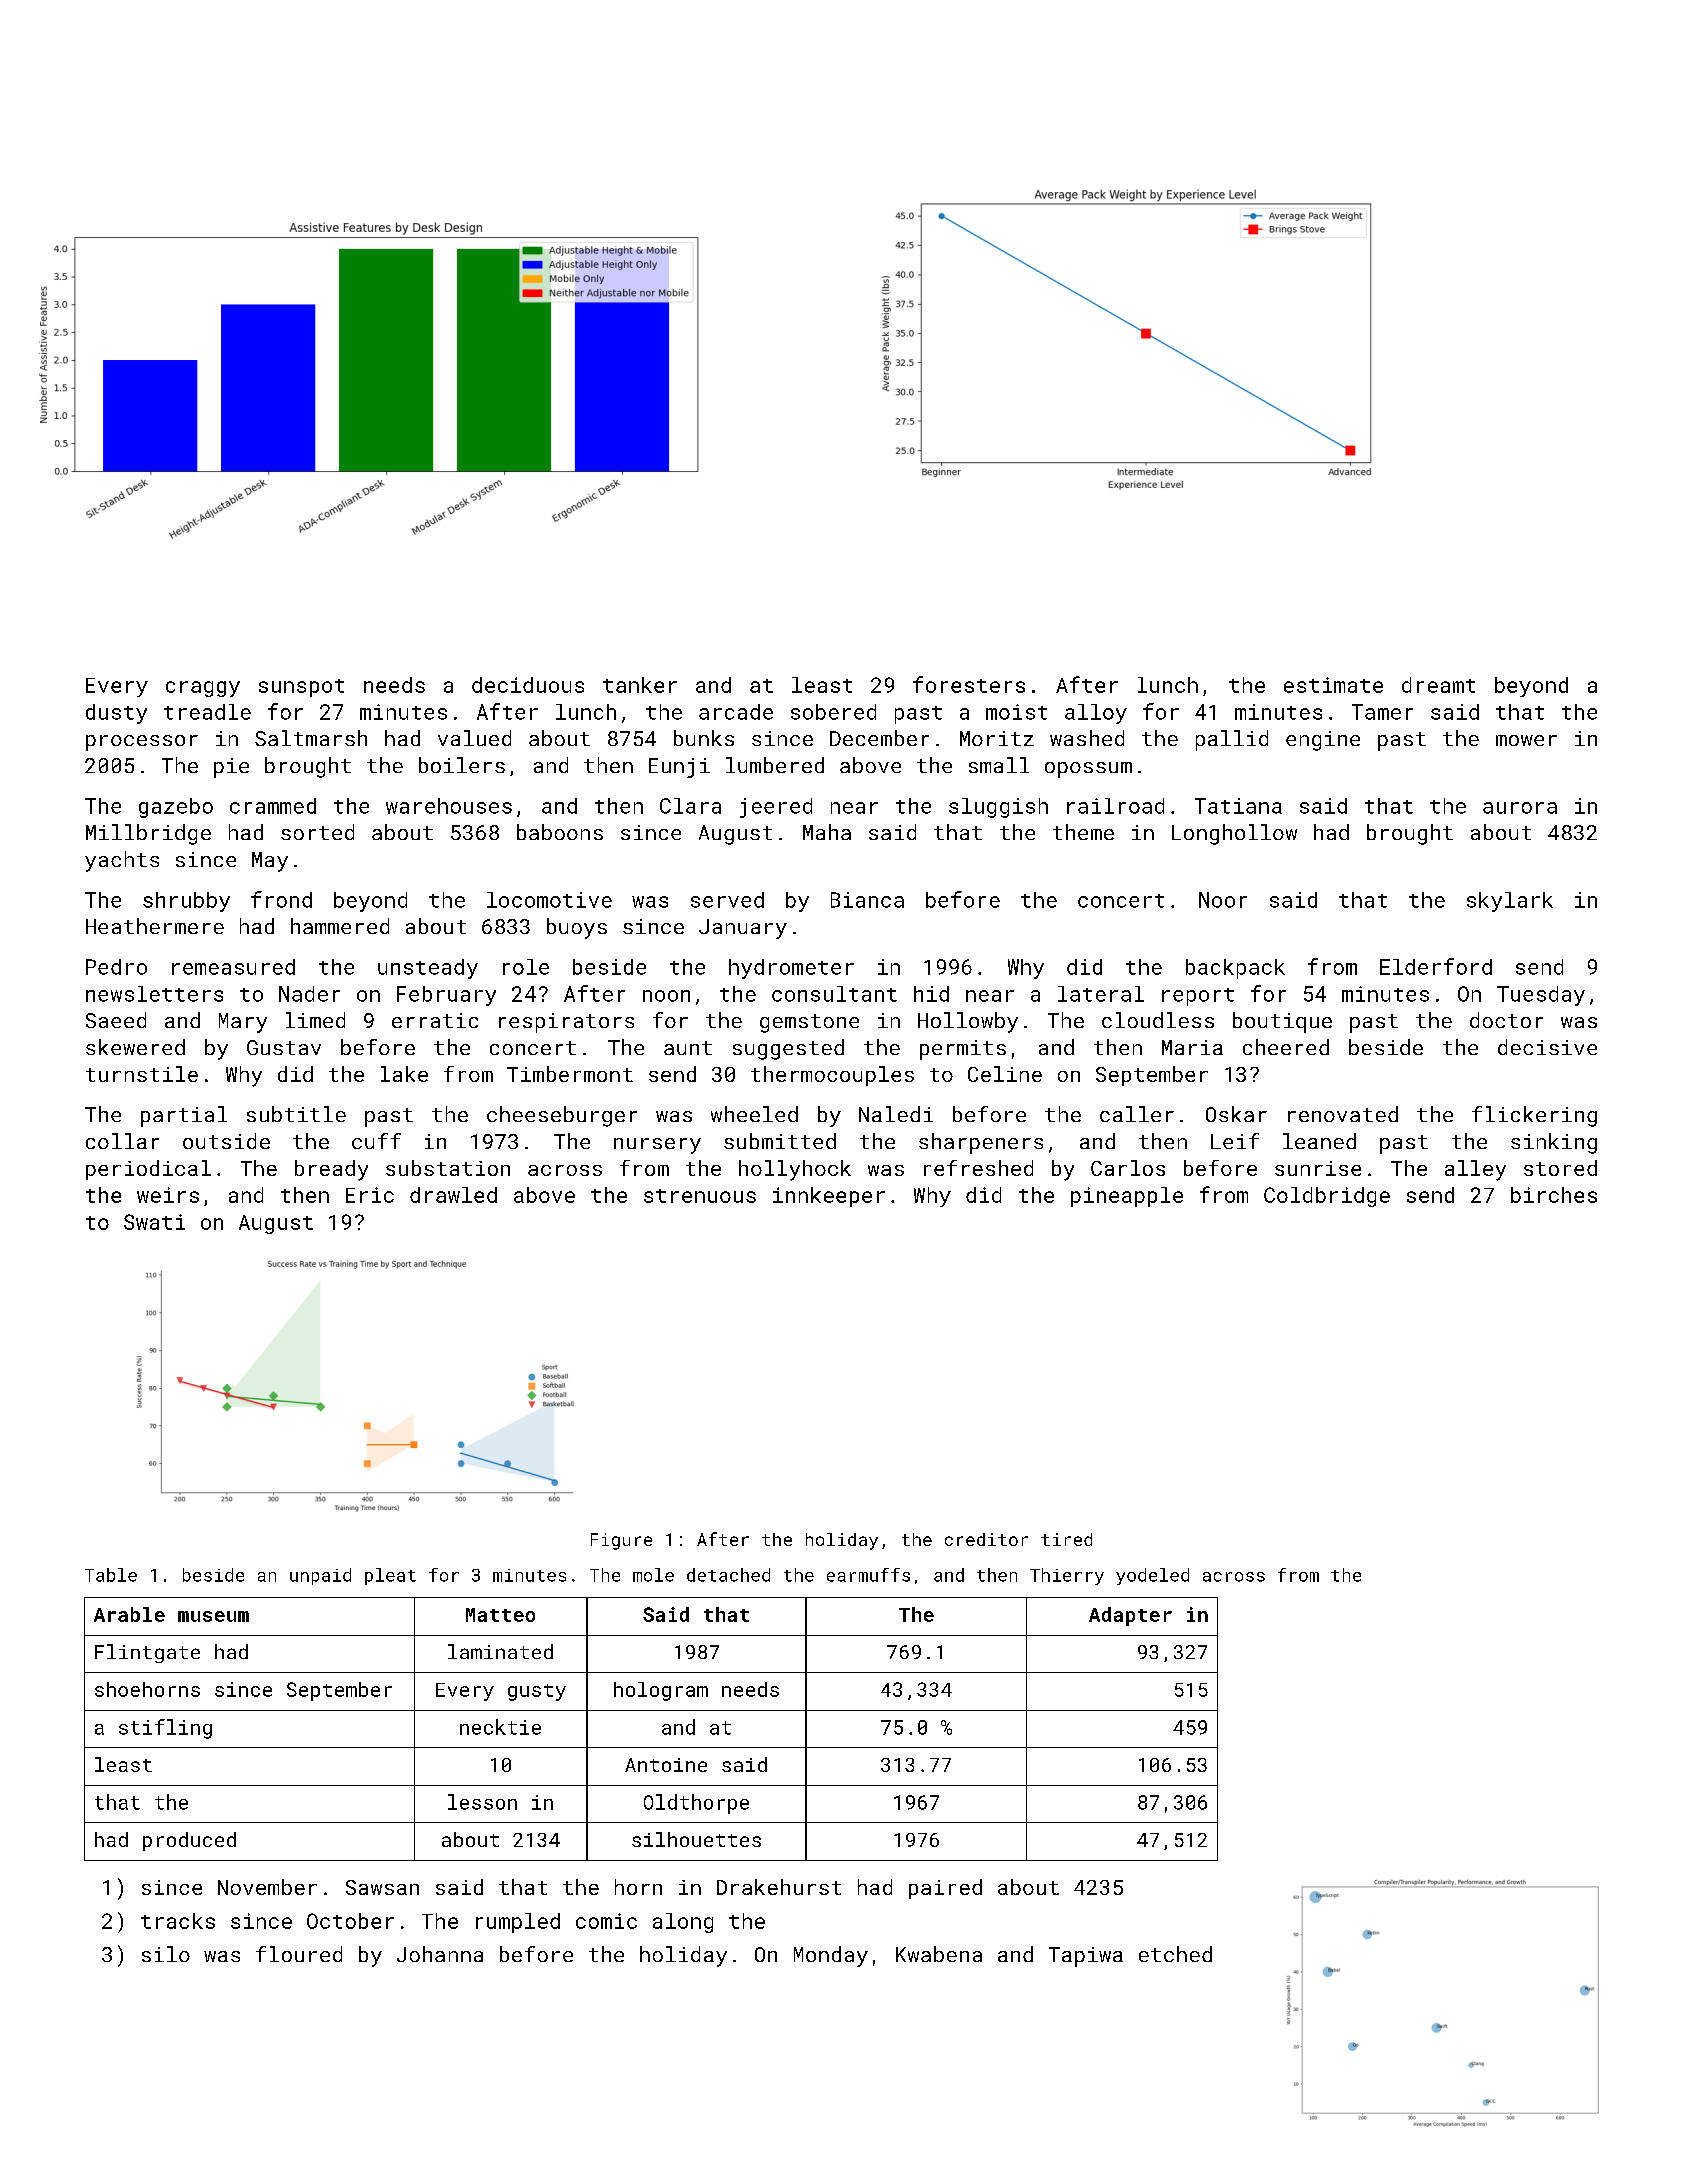 Image resolution: width=1683 pixels, height=2178 pixels. I want to click on creditor, so click(986, 1539).
